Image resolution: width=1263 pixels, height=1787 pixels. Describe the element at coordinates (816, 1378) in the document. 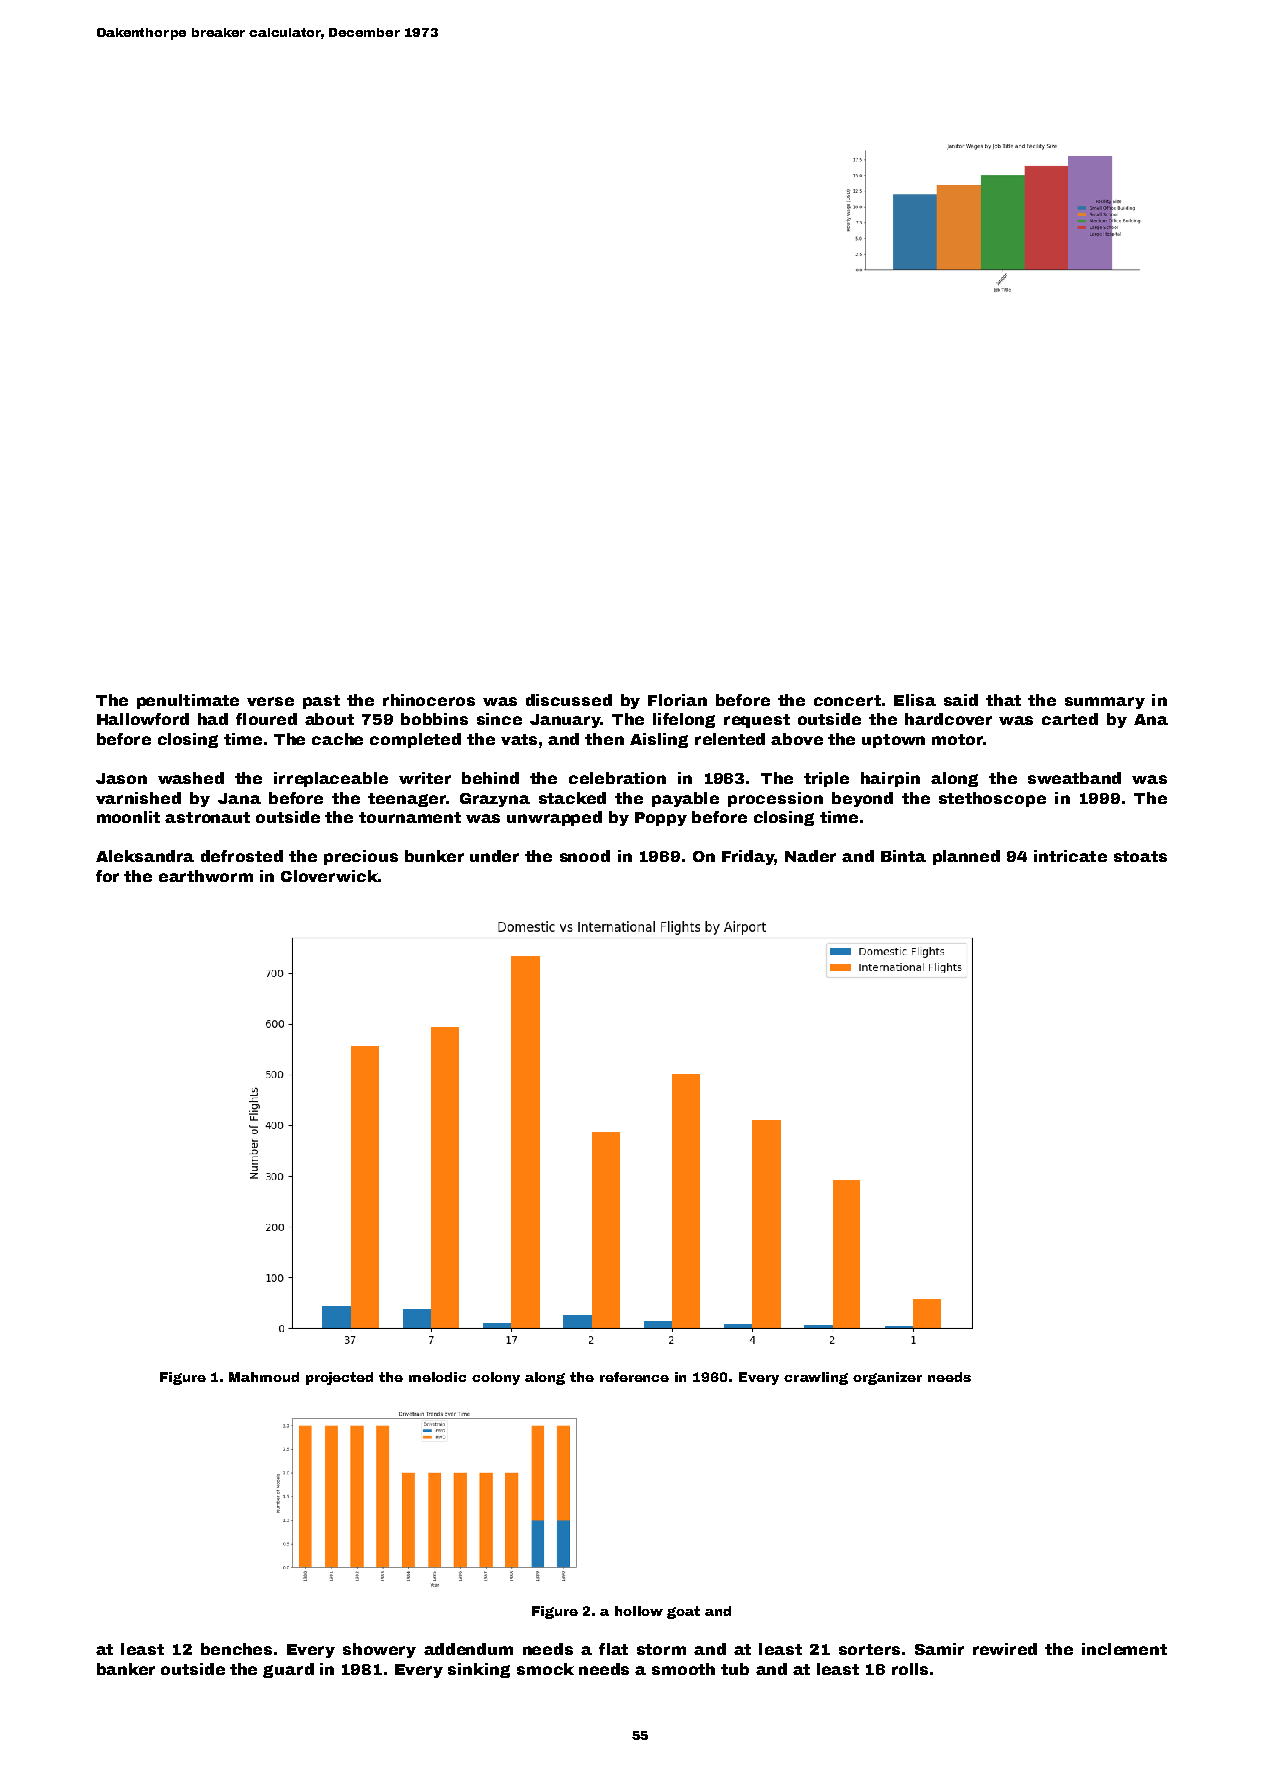

I see `crawling` at that location.
